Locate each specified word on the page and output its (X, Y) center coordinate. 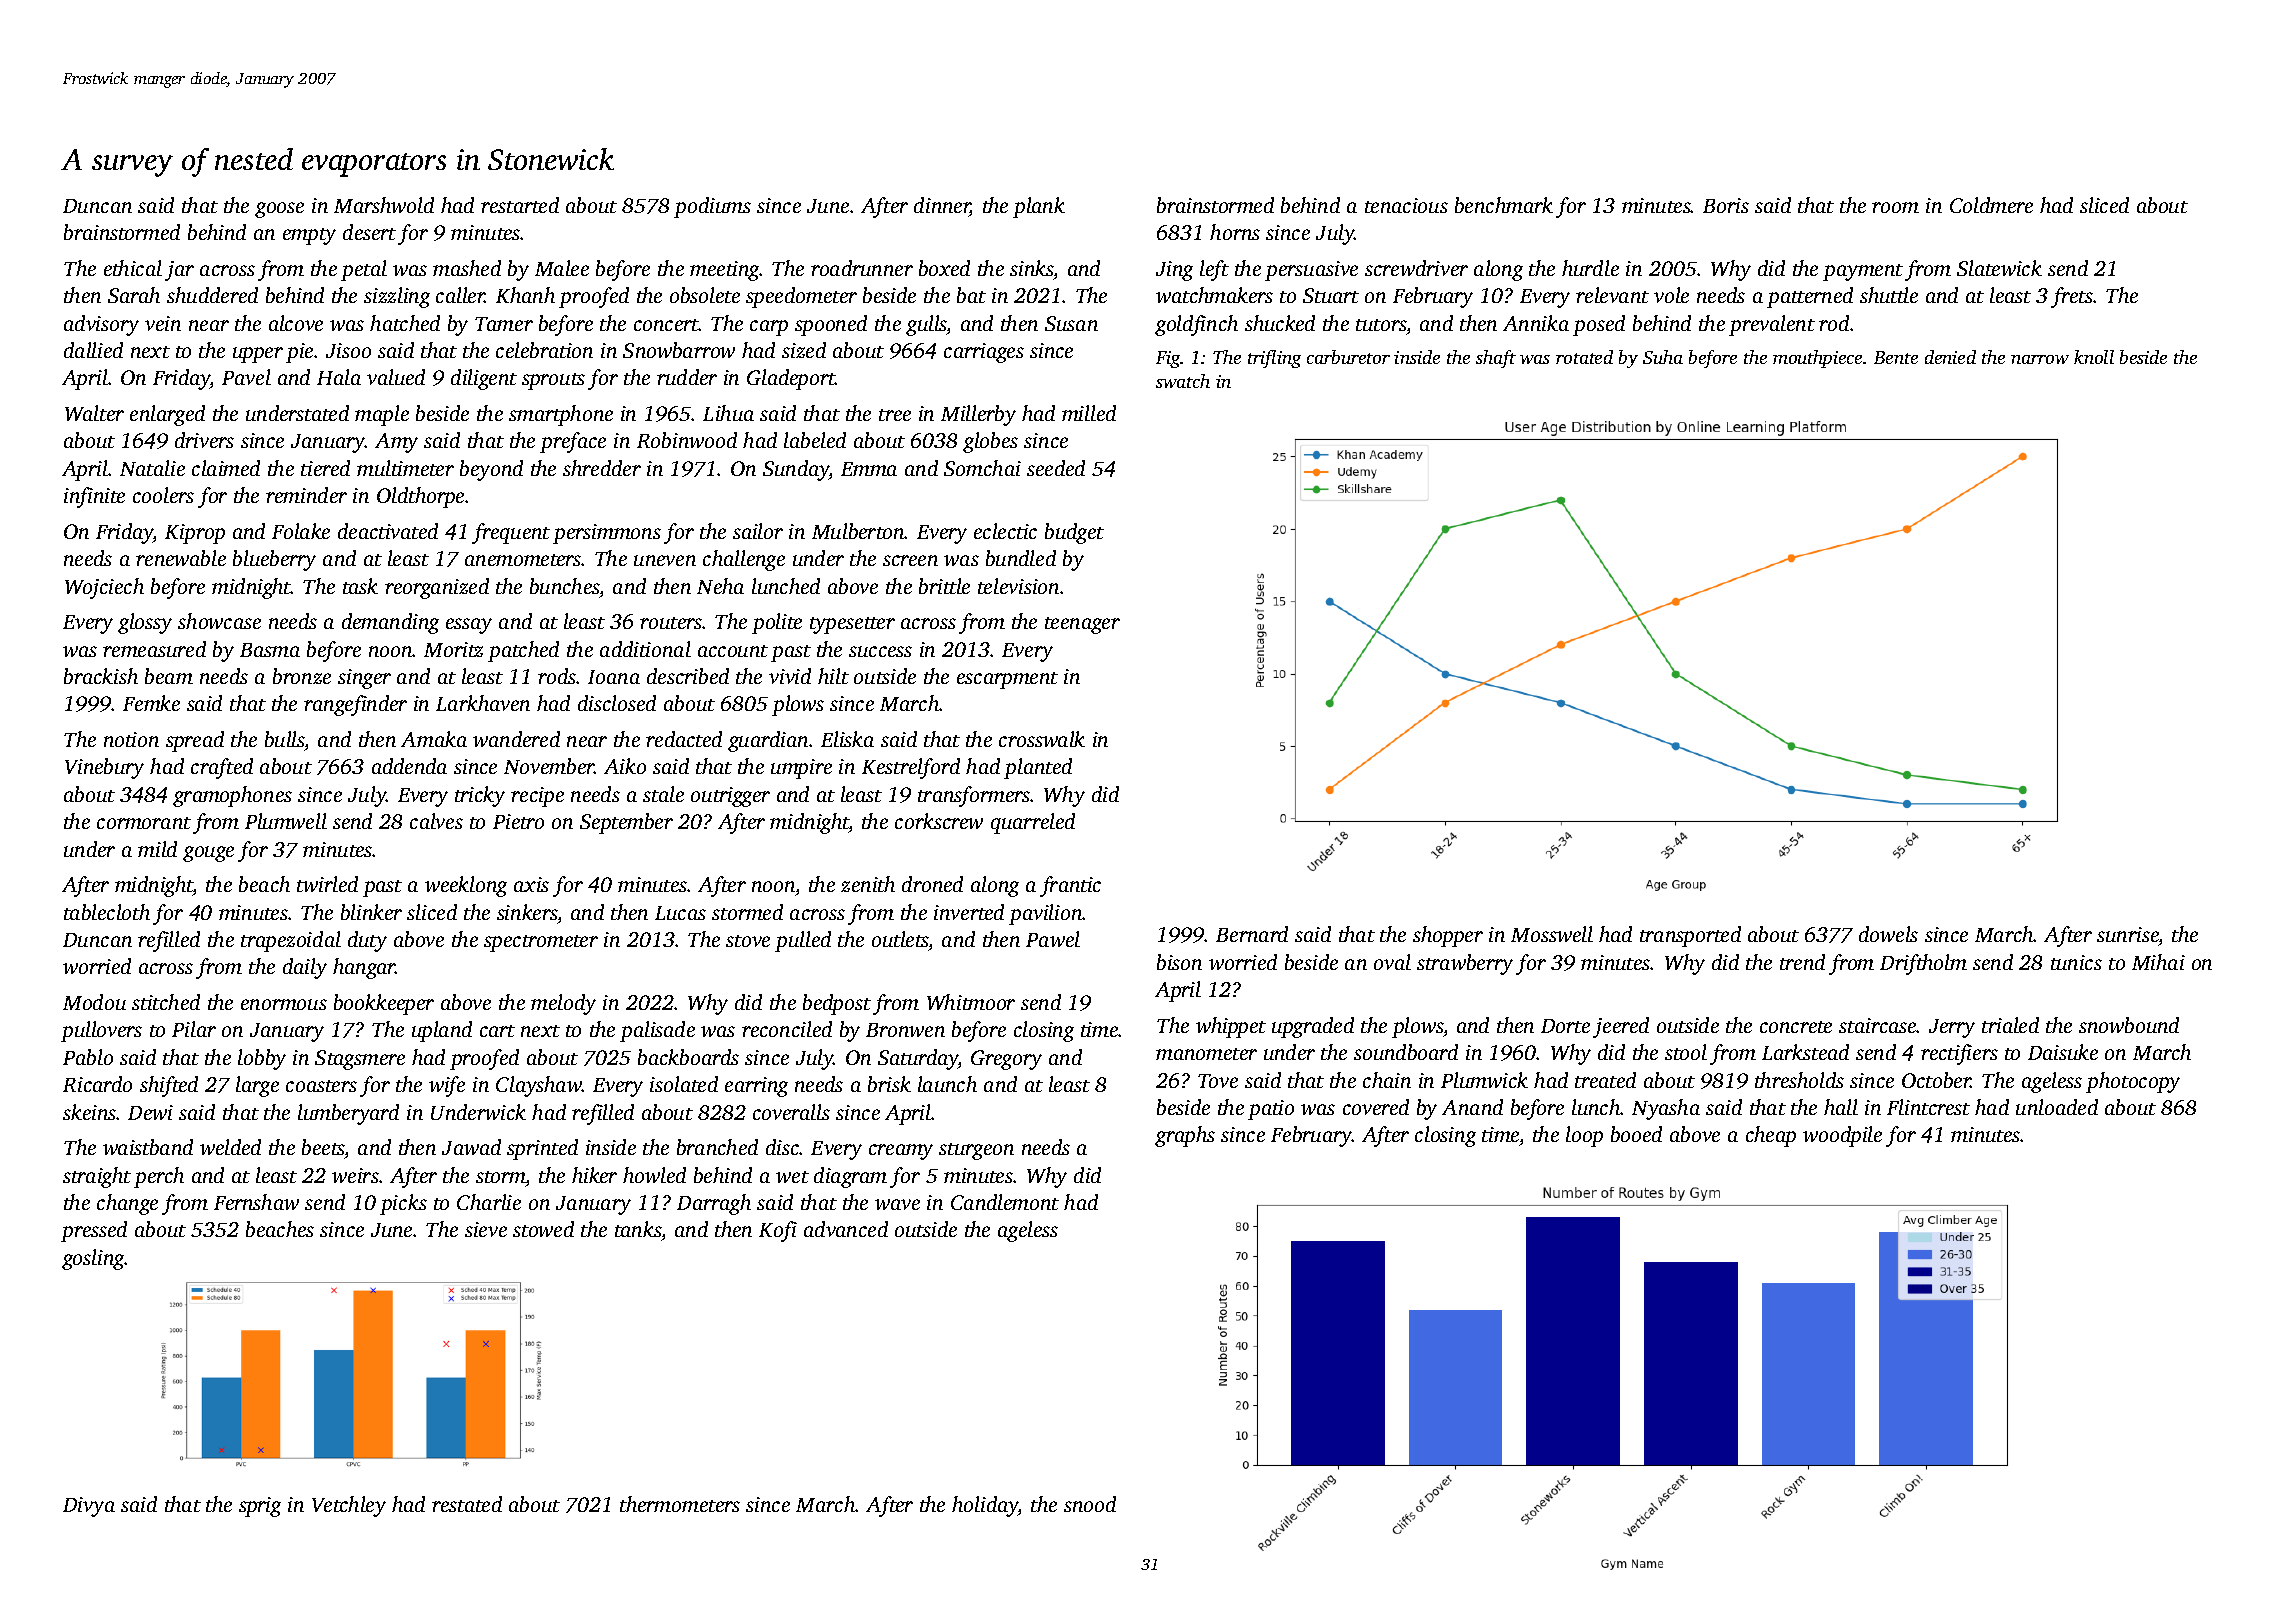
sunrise (2128, 936)
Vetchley (349, 1506)
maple (382, 415)
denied (1950, 357)
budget (1074, 533)
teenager (1082, 625)
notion (131, 739)
